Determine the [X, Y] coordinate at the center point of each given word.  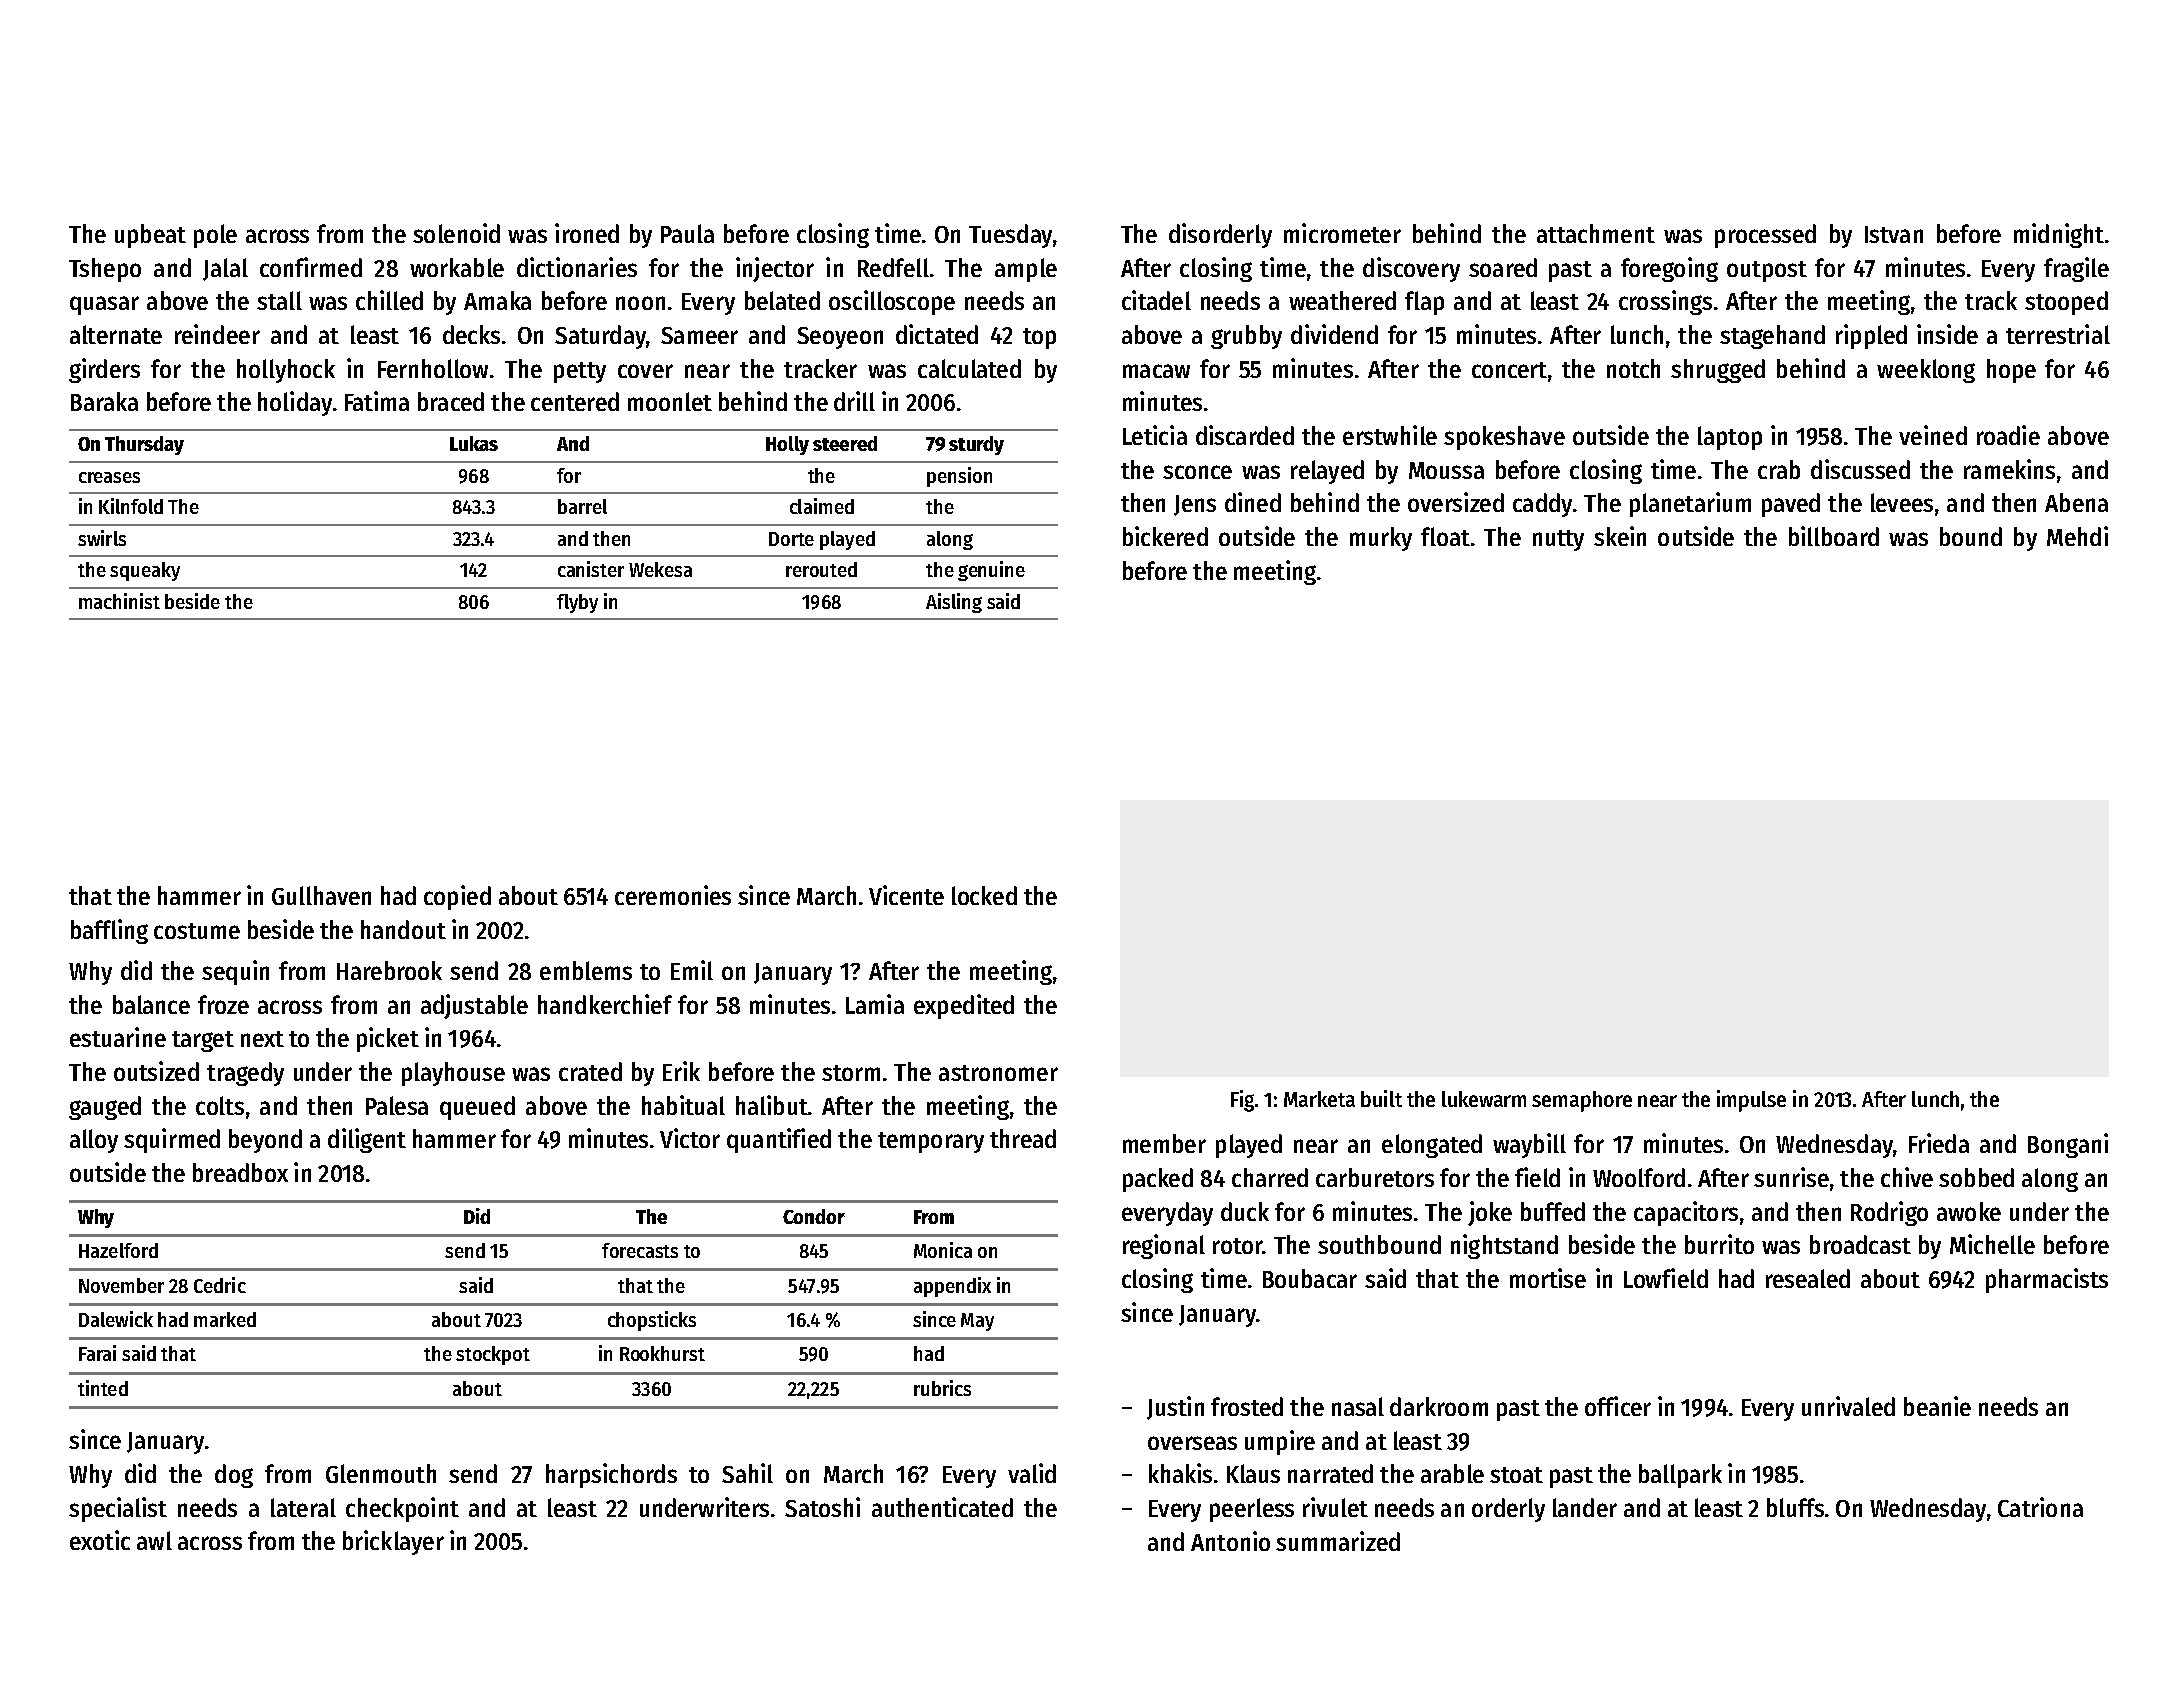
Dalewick [116, 1319]
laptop [1730, 438]
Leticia [1155, 435]
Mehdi [2077, 536]
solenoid [456, 233]
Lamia [875, 1004]
